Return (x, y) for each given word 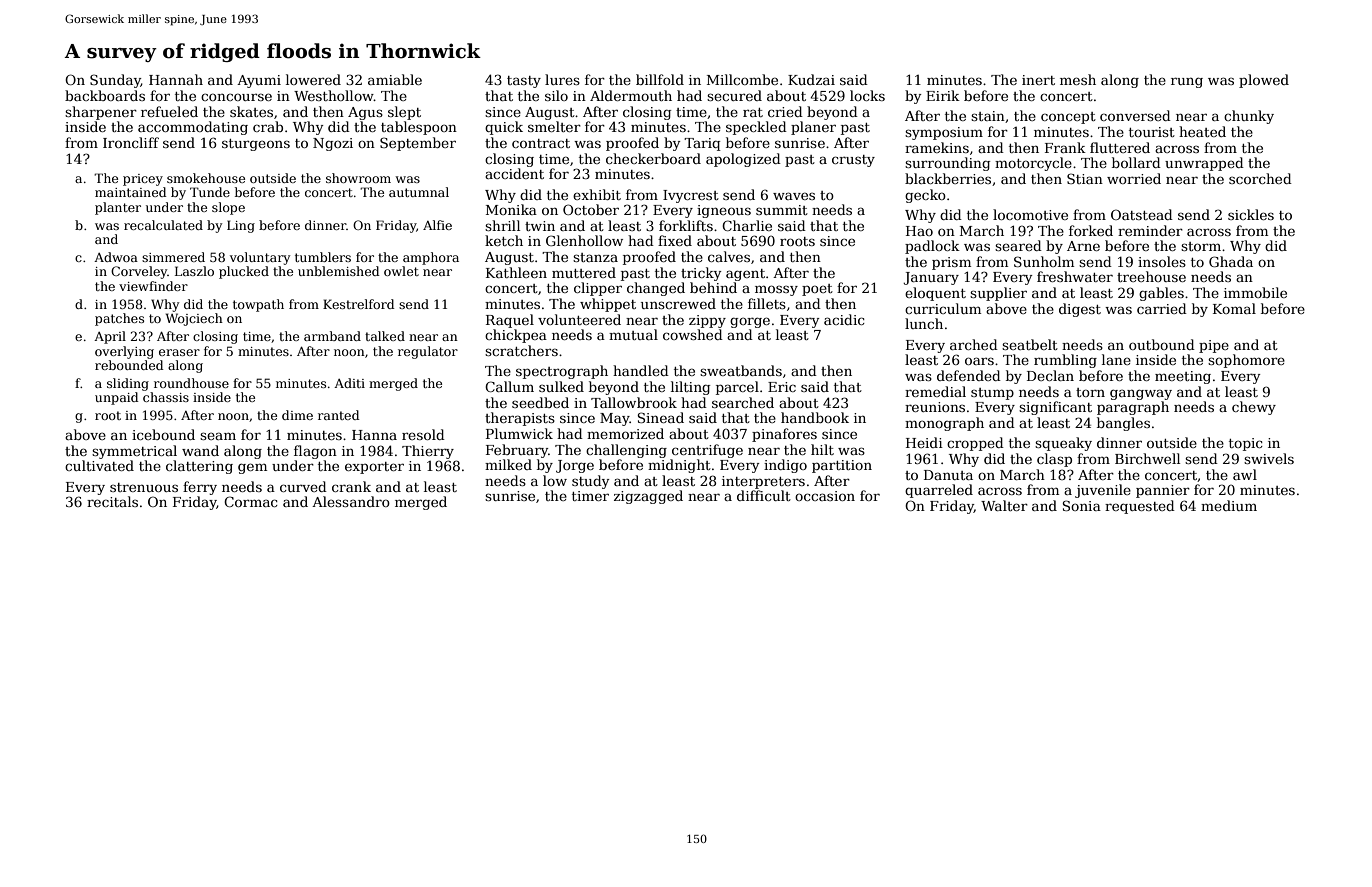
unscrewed (678, 303)
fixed (675, 240)
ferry (200, 488)
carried (1162, 308)
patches (119, 319)
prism (951, 263)
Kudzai (811, 79)
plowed (1264, 81)
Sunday (115, 81)
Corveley (139, 272)
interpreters (763, 482)
